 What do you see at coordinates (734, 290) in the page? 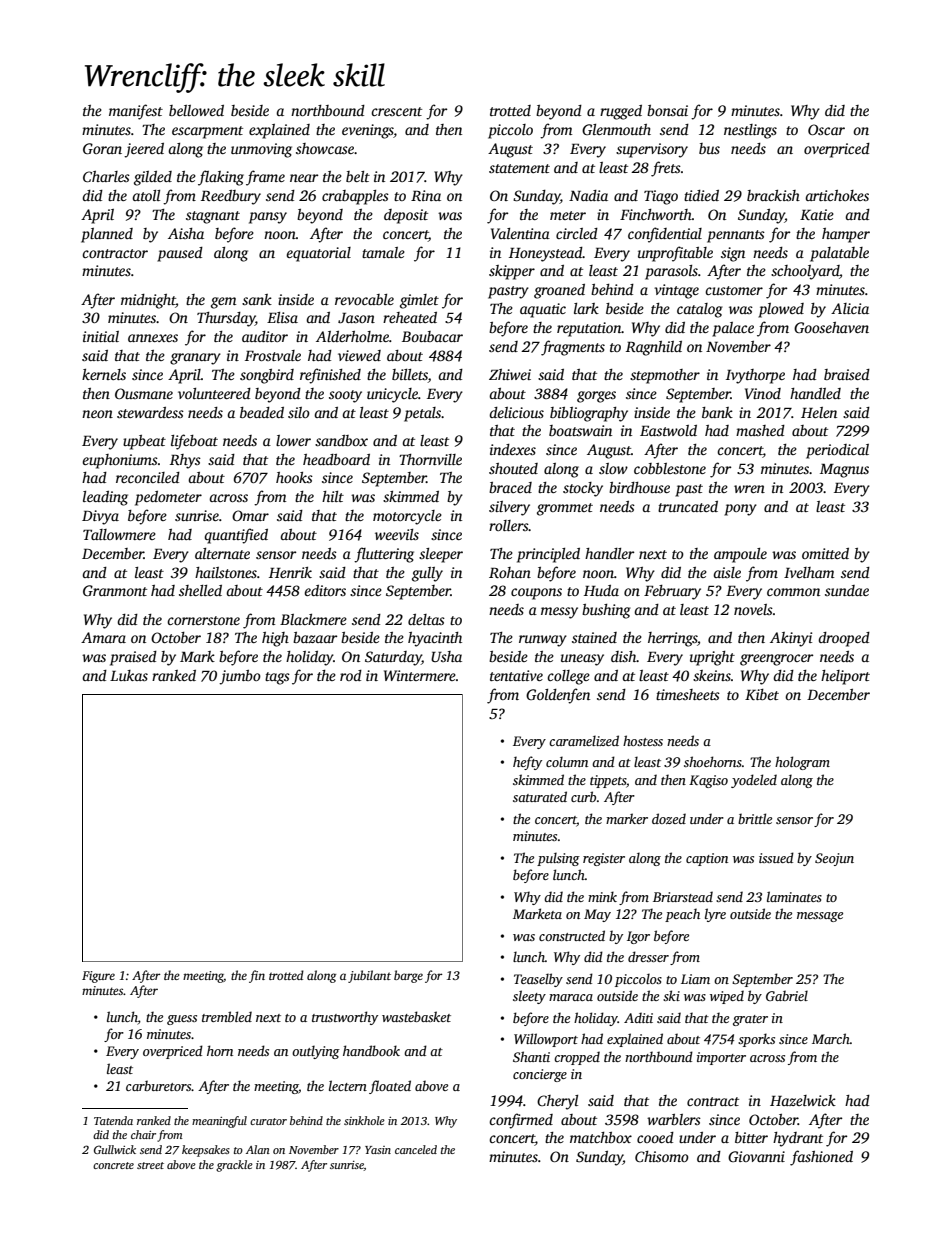
I see `customer` at bounding box center [734, 290].
